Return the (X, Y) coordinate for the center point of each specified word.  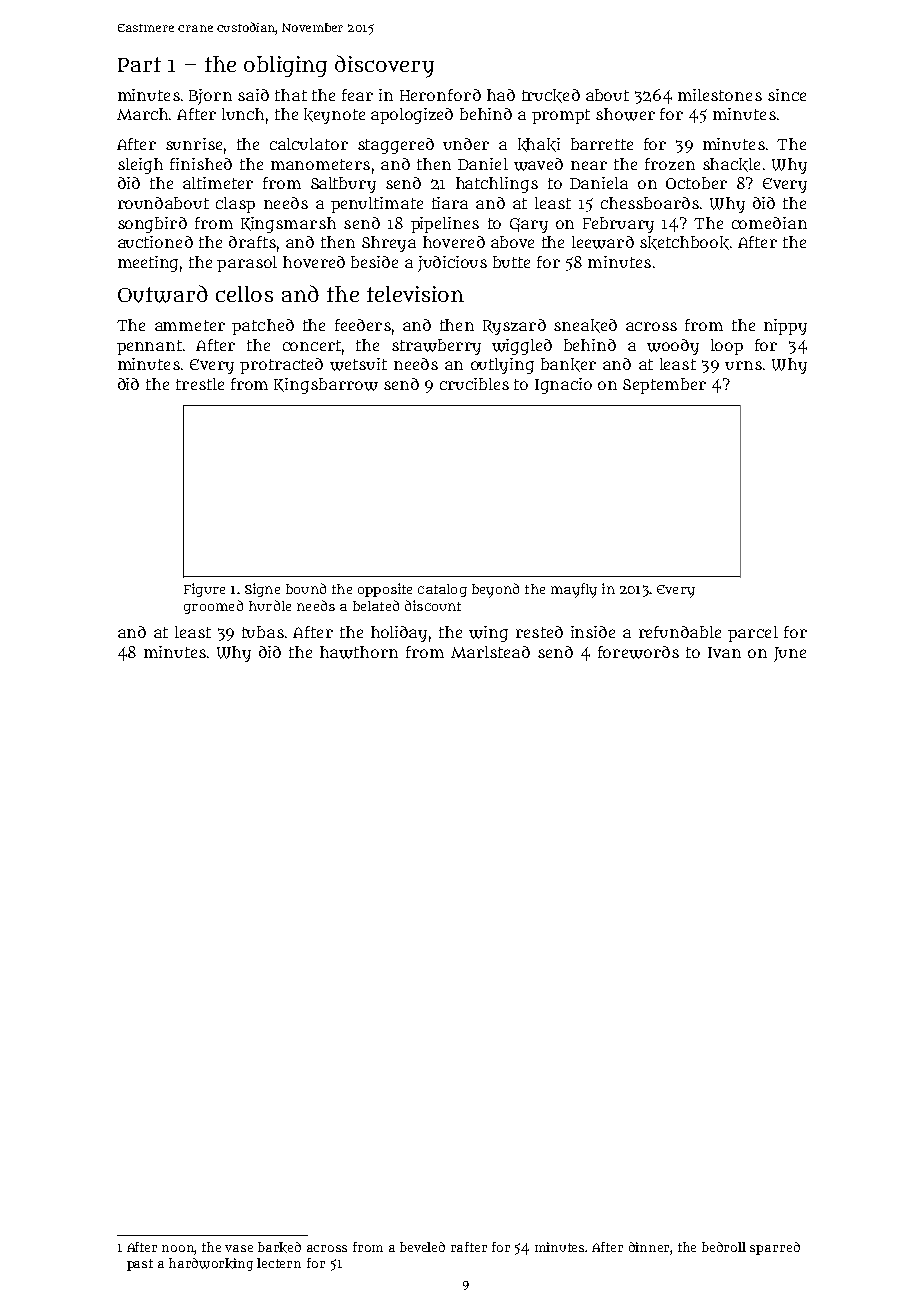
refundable (680, 632)
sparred (775, 1248)
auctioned (155, 242)
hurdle (270, 605)
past (140, 1265)
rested (539, 632)
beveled (422, 1247)
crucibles (474, 384)
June (790, 654)
